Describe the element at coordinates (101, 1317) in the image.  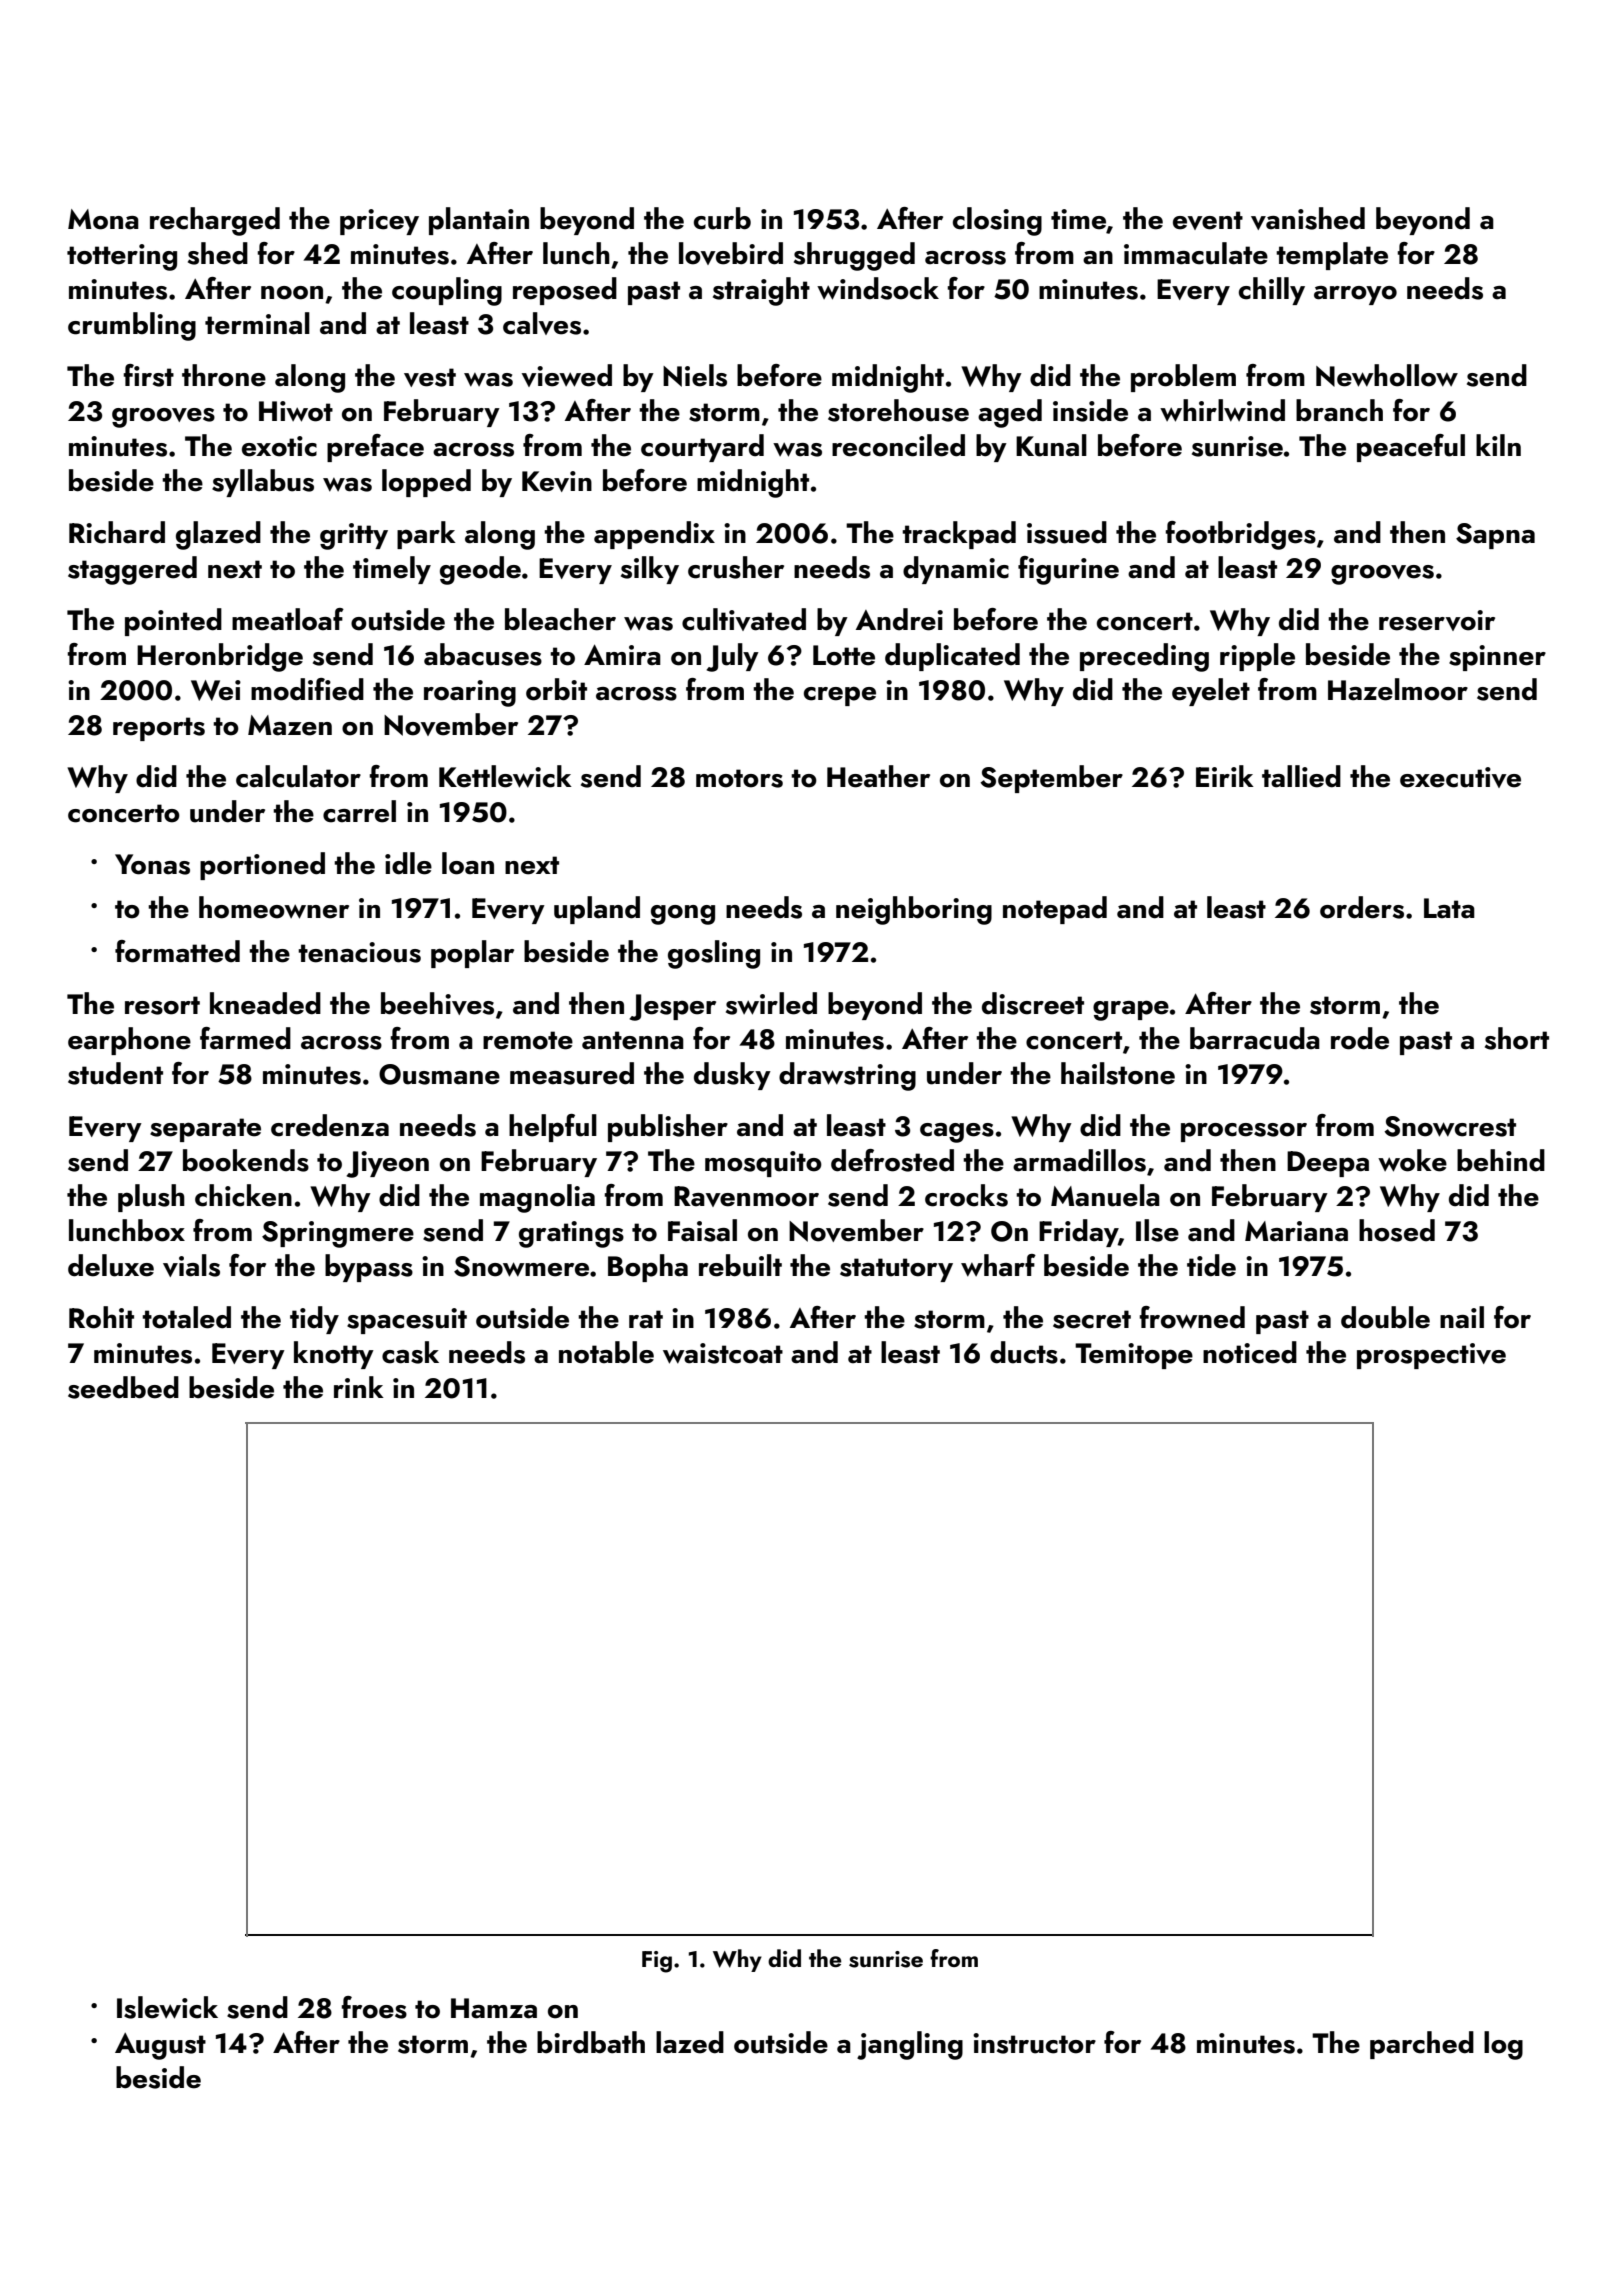
I see `Rohit` at that location.
